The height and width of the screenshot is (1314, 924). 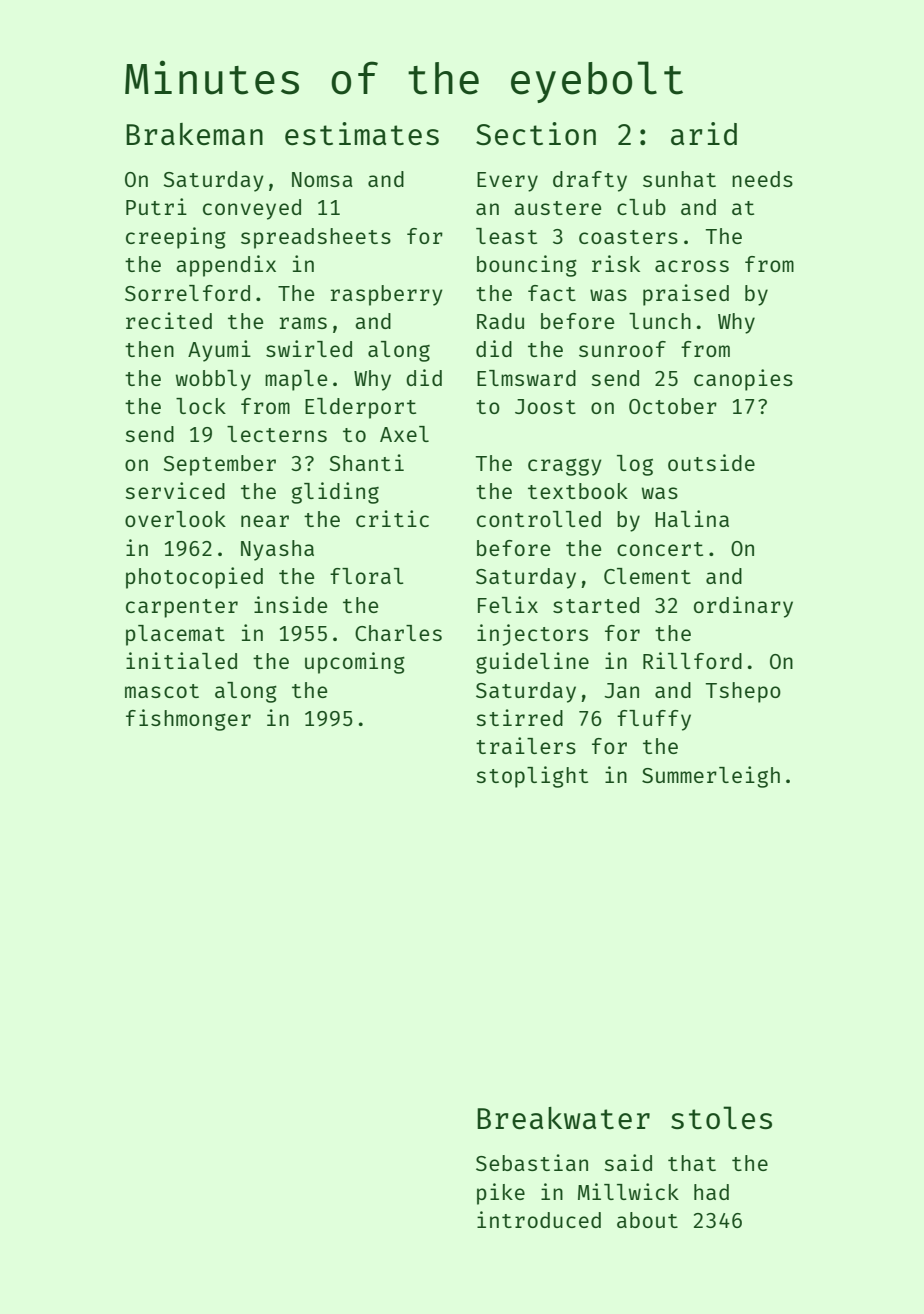 I want to click on estimates, so click(x=362, y=133).
